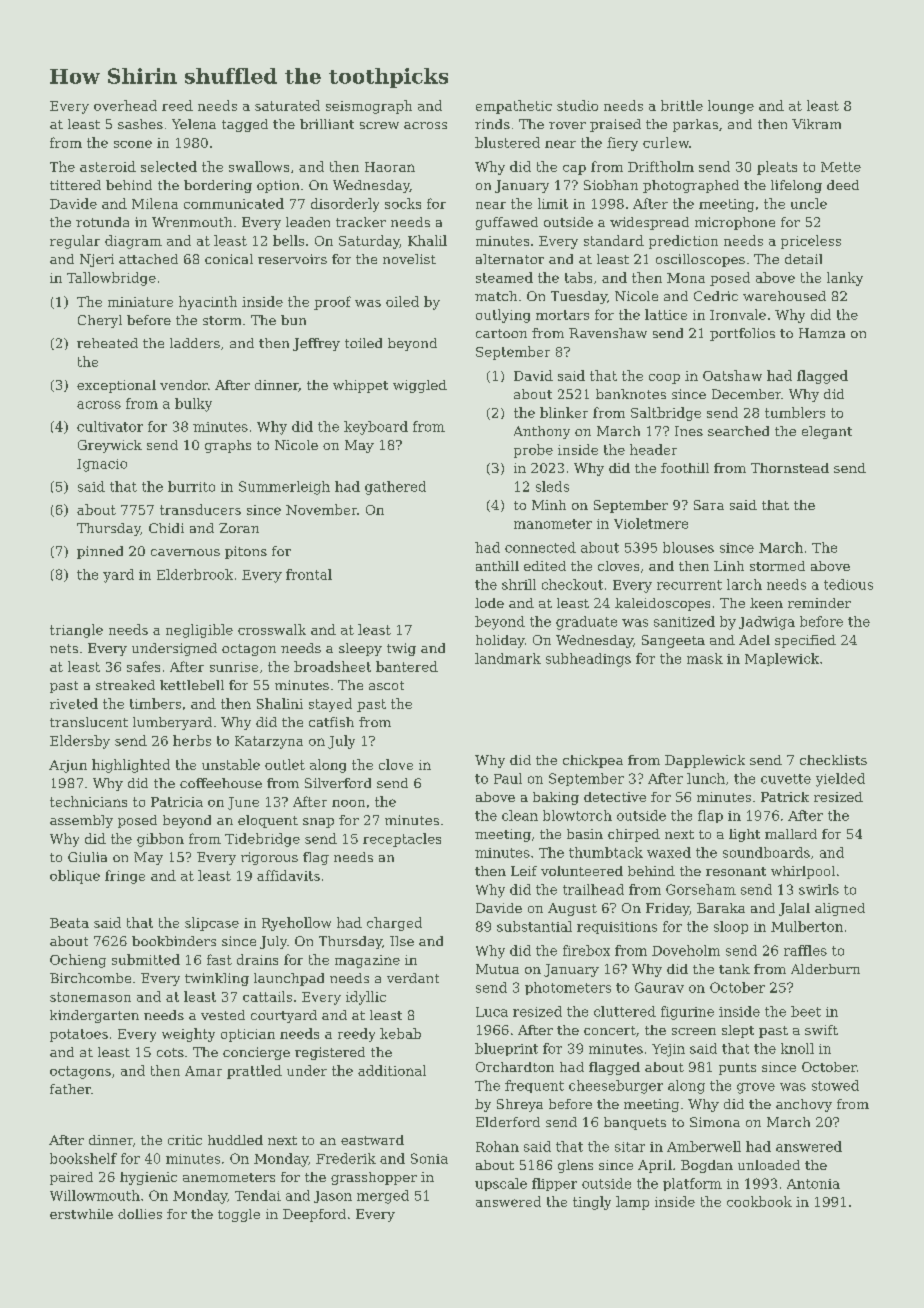 This screenshot has height=1308, width=924. I want to click on weighty, so click(188, 1035).
